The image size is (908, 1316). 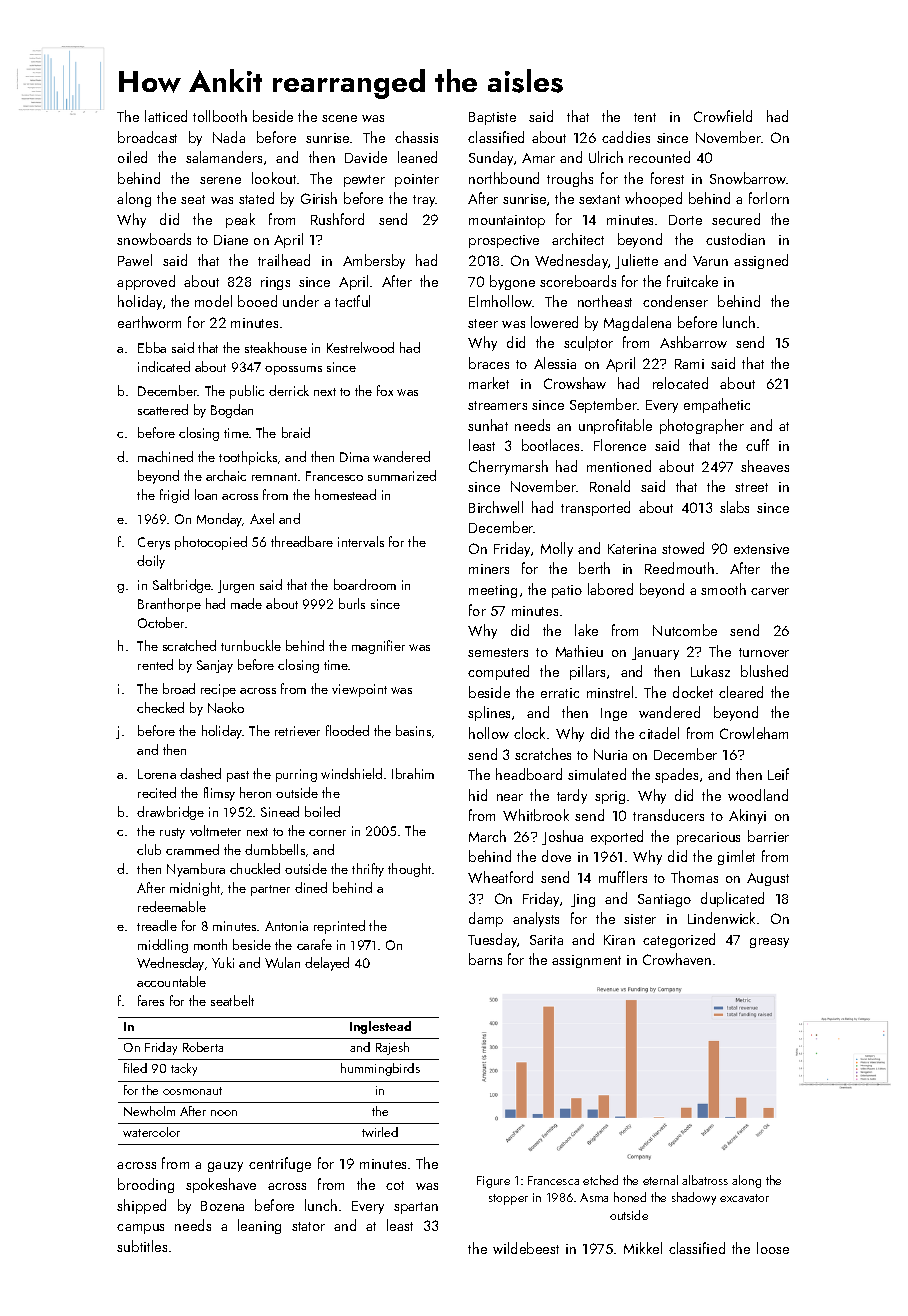 I want to click on Newholm, so click(x=149, y=1111).
